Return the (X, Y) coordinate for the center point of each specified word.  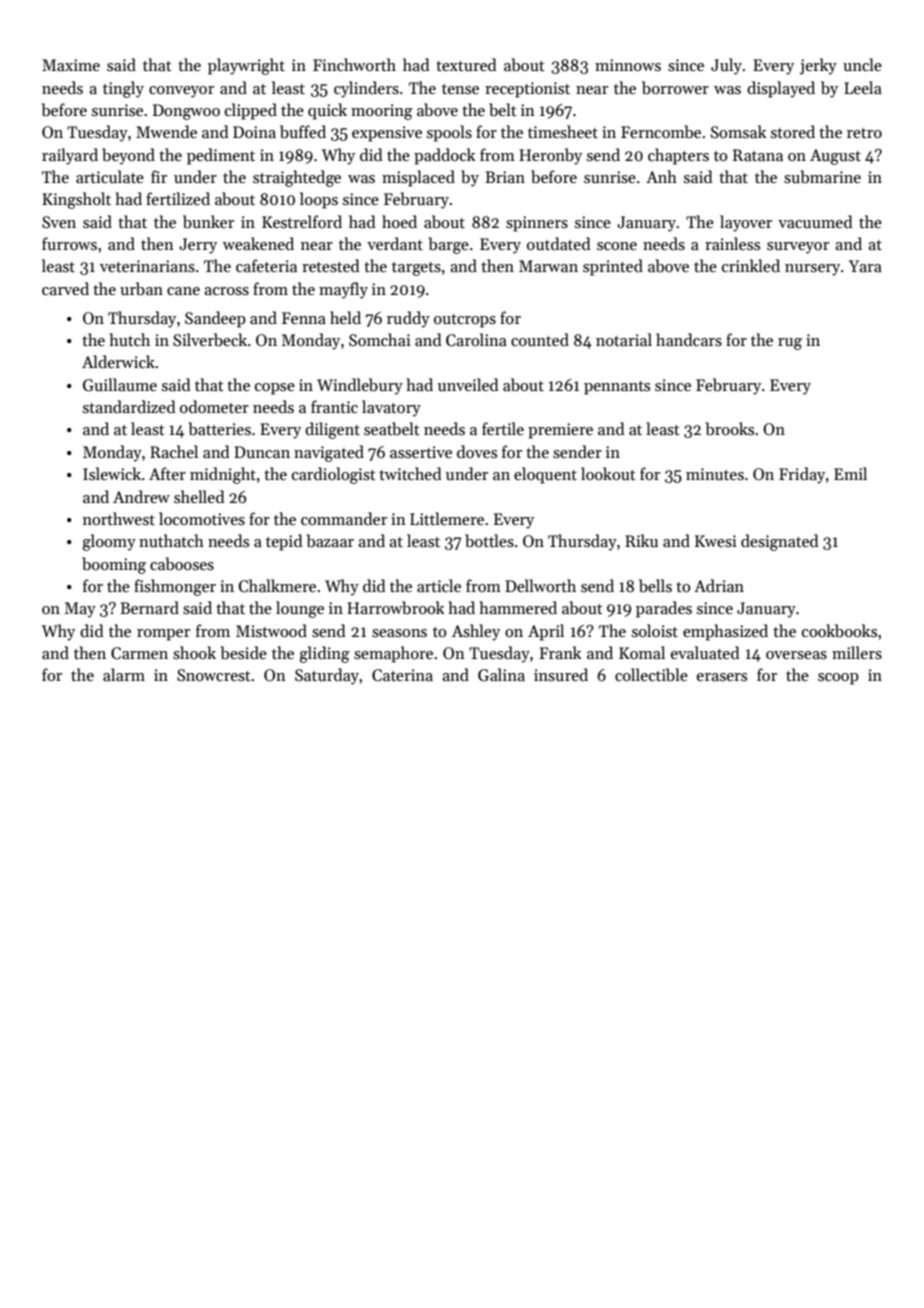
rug (790, 344)
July (726, 66)
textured (466, 64)
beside (243, 653)
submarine (822, 177)
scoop (838, 679)
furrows (69, 243)
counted (540, 339)
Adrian (719, 585)
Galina (501, 674)
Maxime (71, 65)
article (439, 585)
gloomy (109, 542)
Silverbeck (210, 340)
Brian (505, 177)
